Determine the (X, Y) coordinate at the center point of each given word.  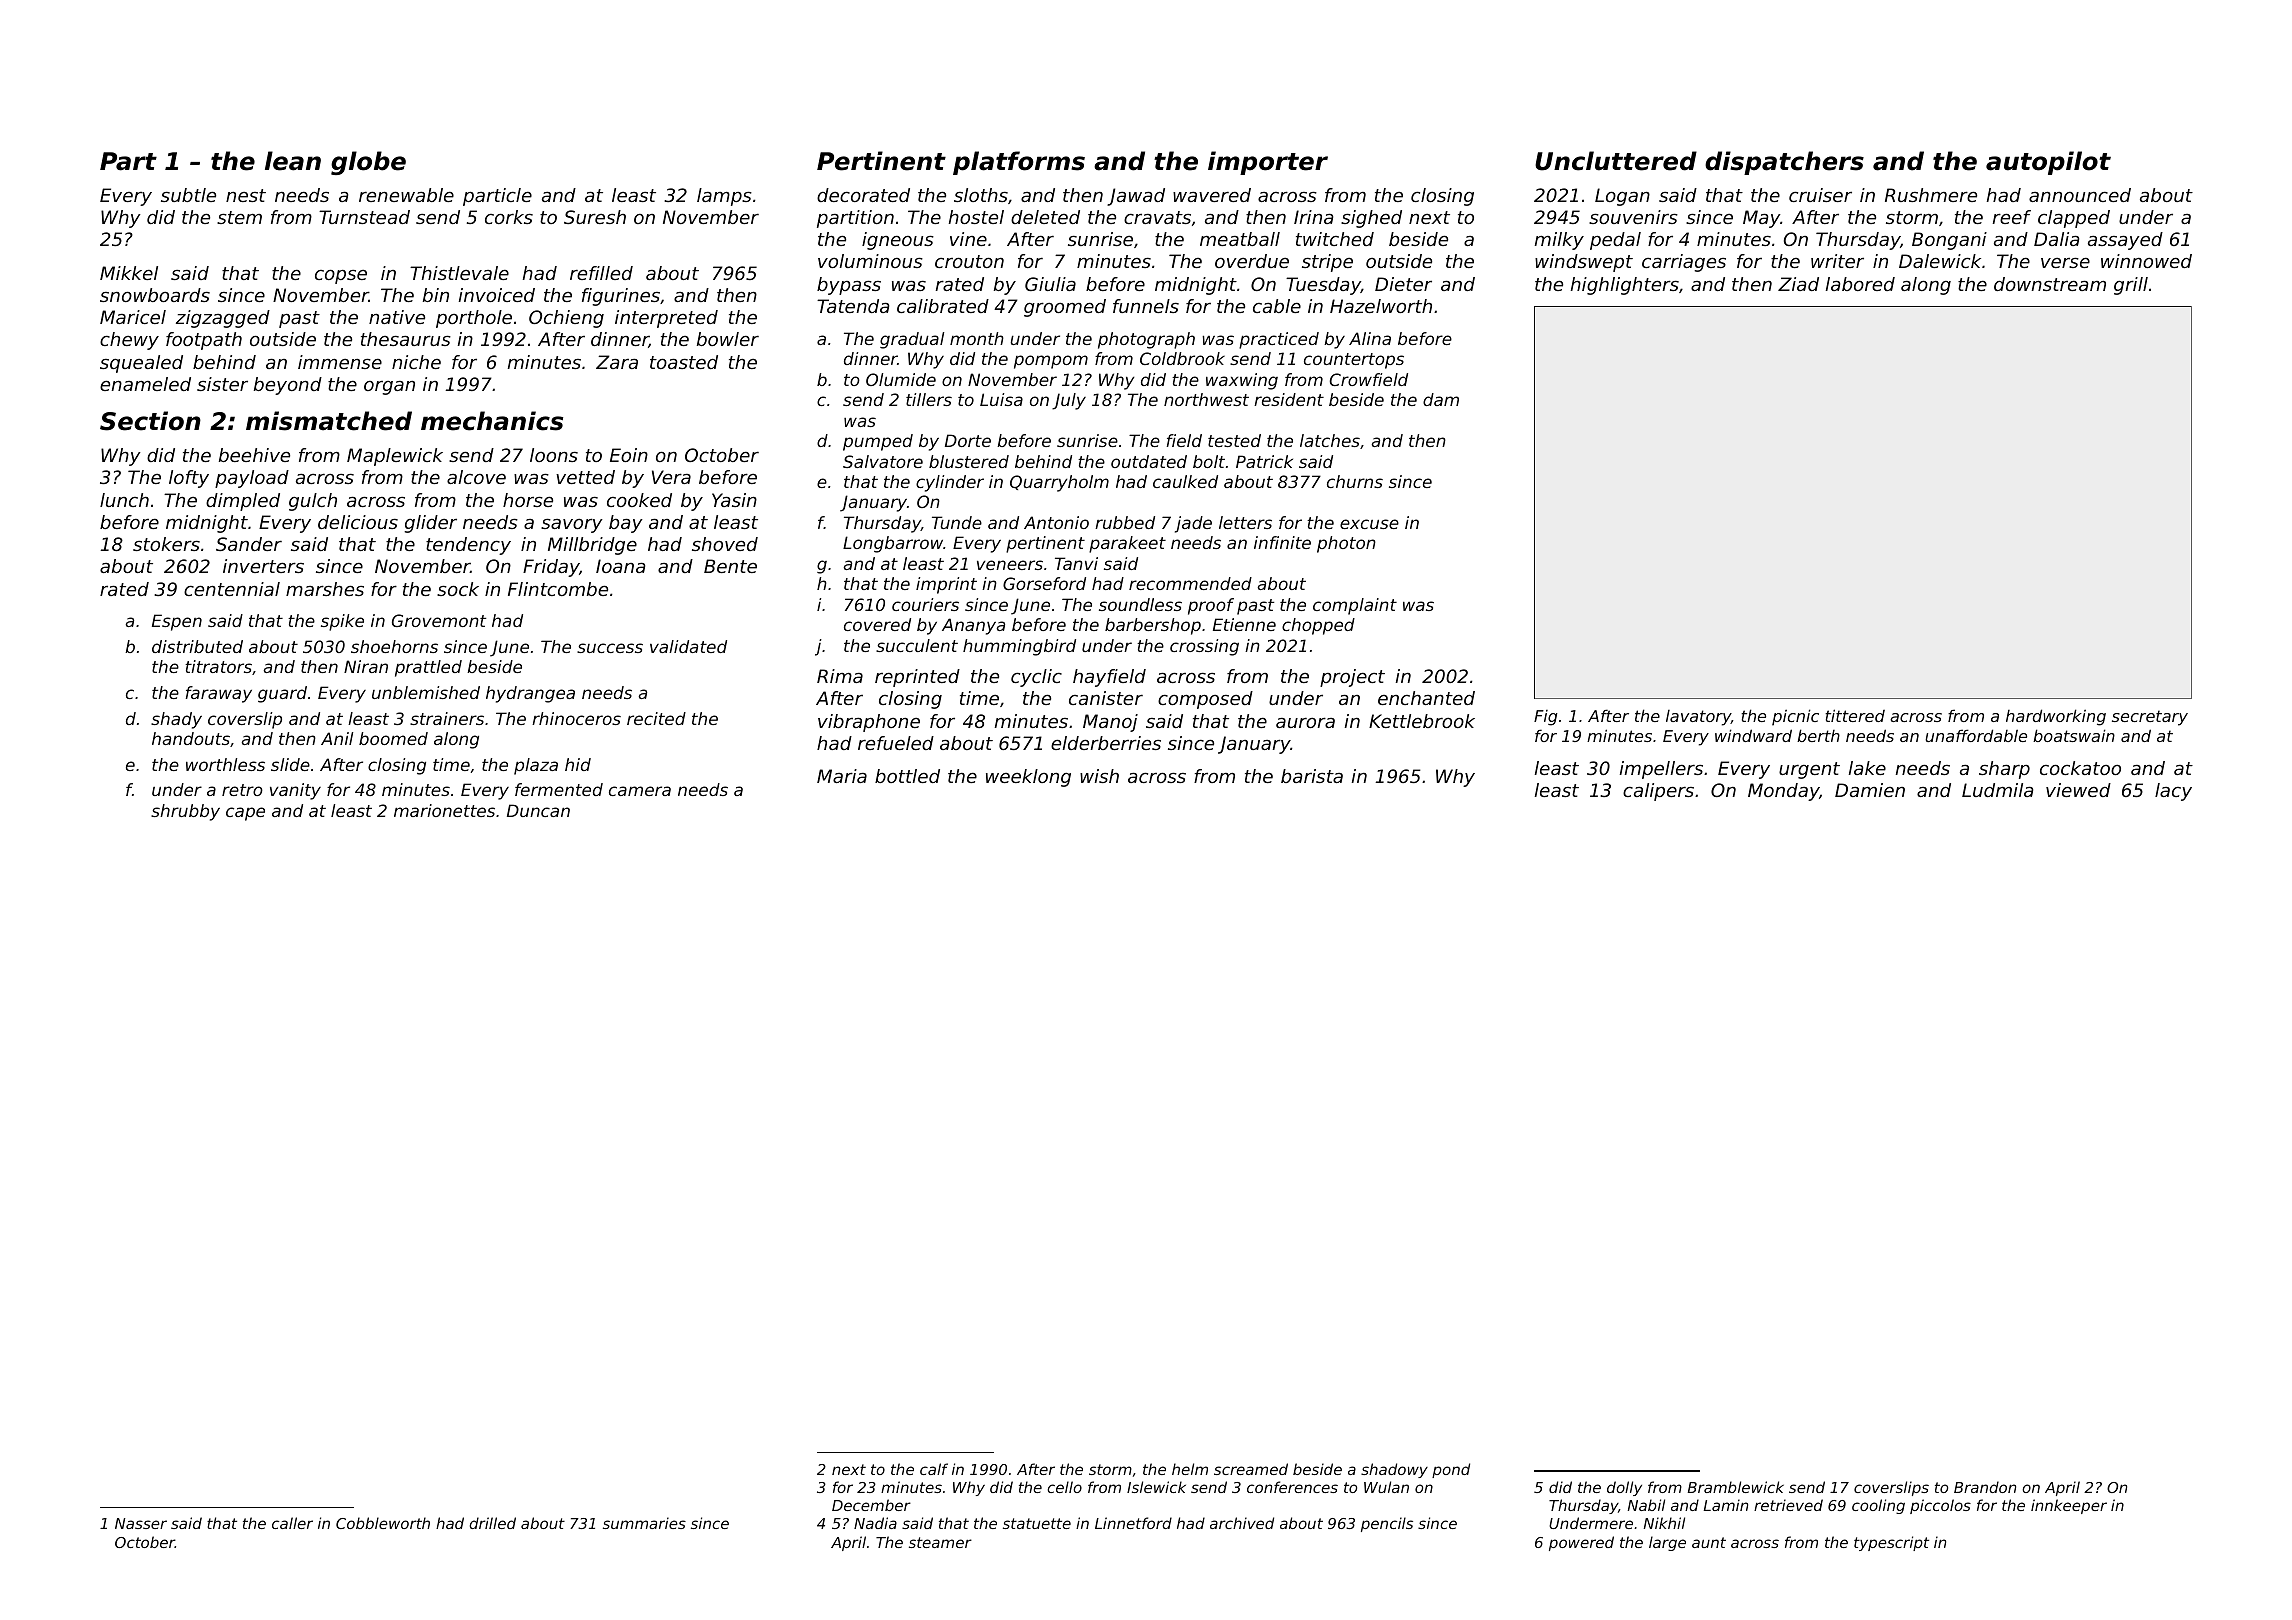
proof (1211, 606)
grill (2131, 286)
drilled (492, 1523)
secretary (2150, 718)
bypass (849, 286)
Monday (1783, 792)
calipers (1658, 792)
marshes (325, 589)
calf (934, 1469)
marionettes (444, 810)
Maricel (133, 317)
